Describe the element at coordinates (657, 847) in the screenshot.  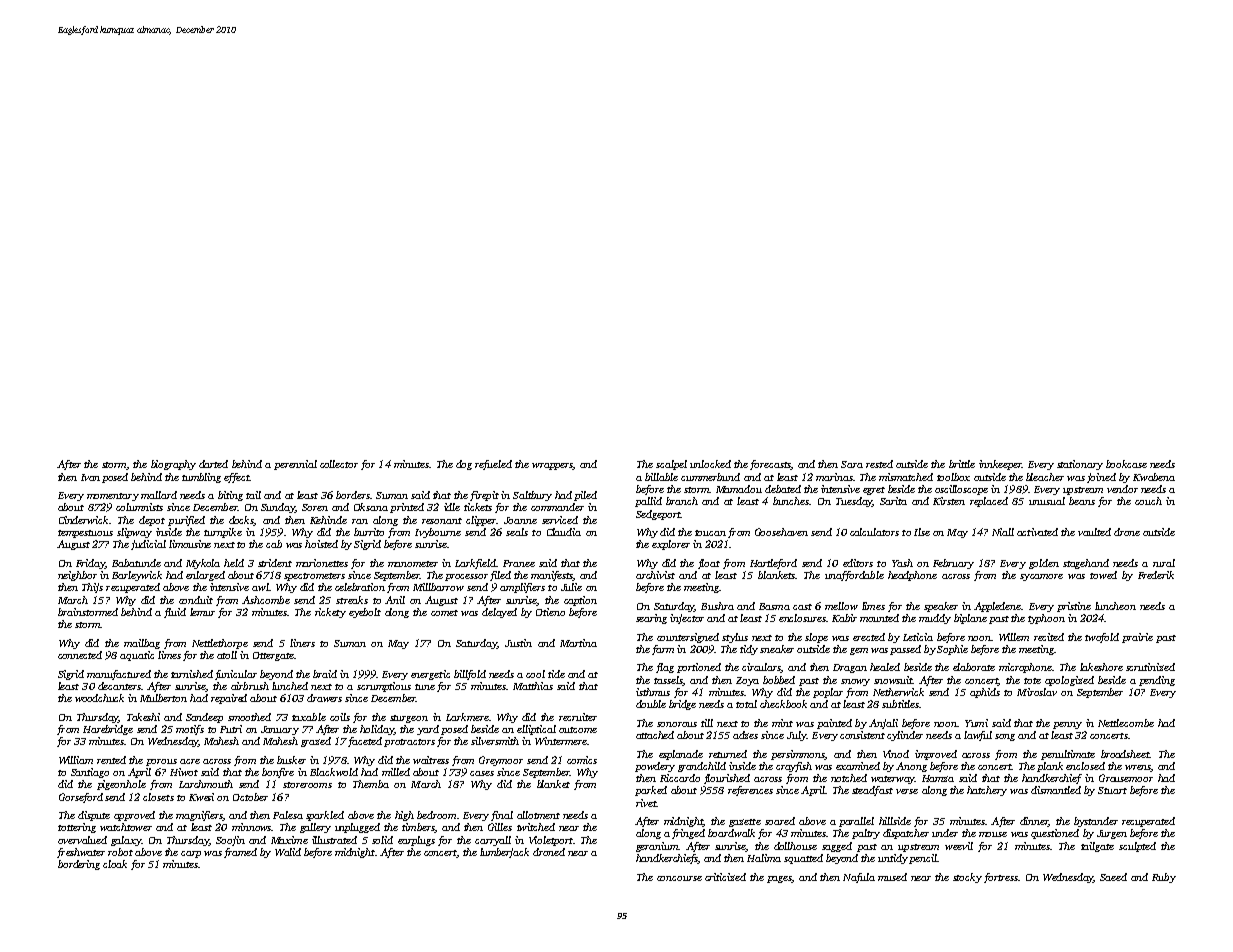
I see `geranium` at that location.
